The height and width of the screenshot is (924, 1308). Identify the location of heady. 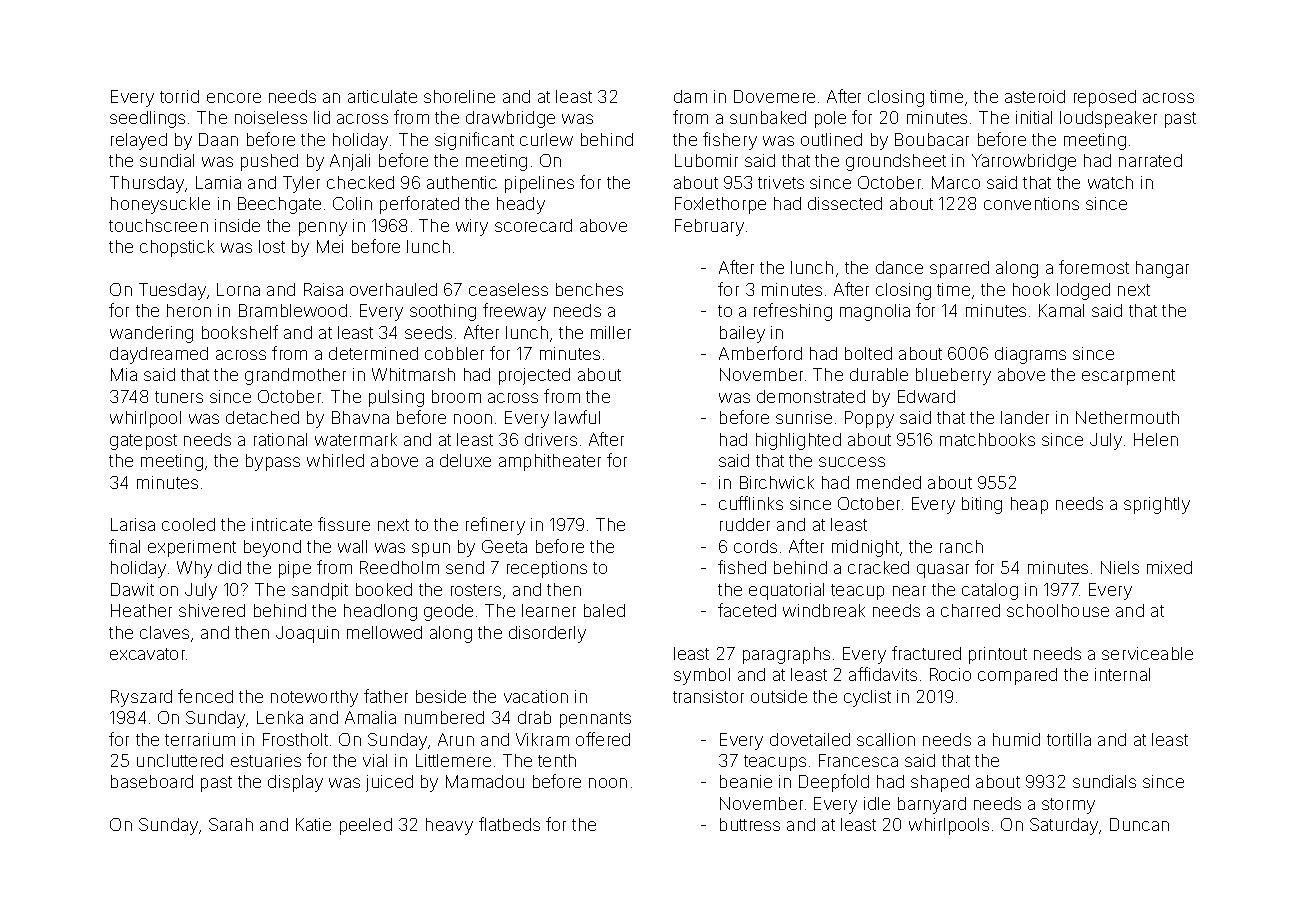
(521, 205).
